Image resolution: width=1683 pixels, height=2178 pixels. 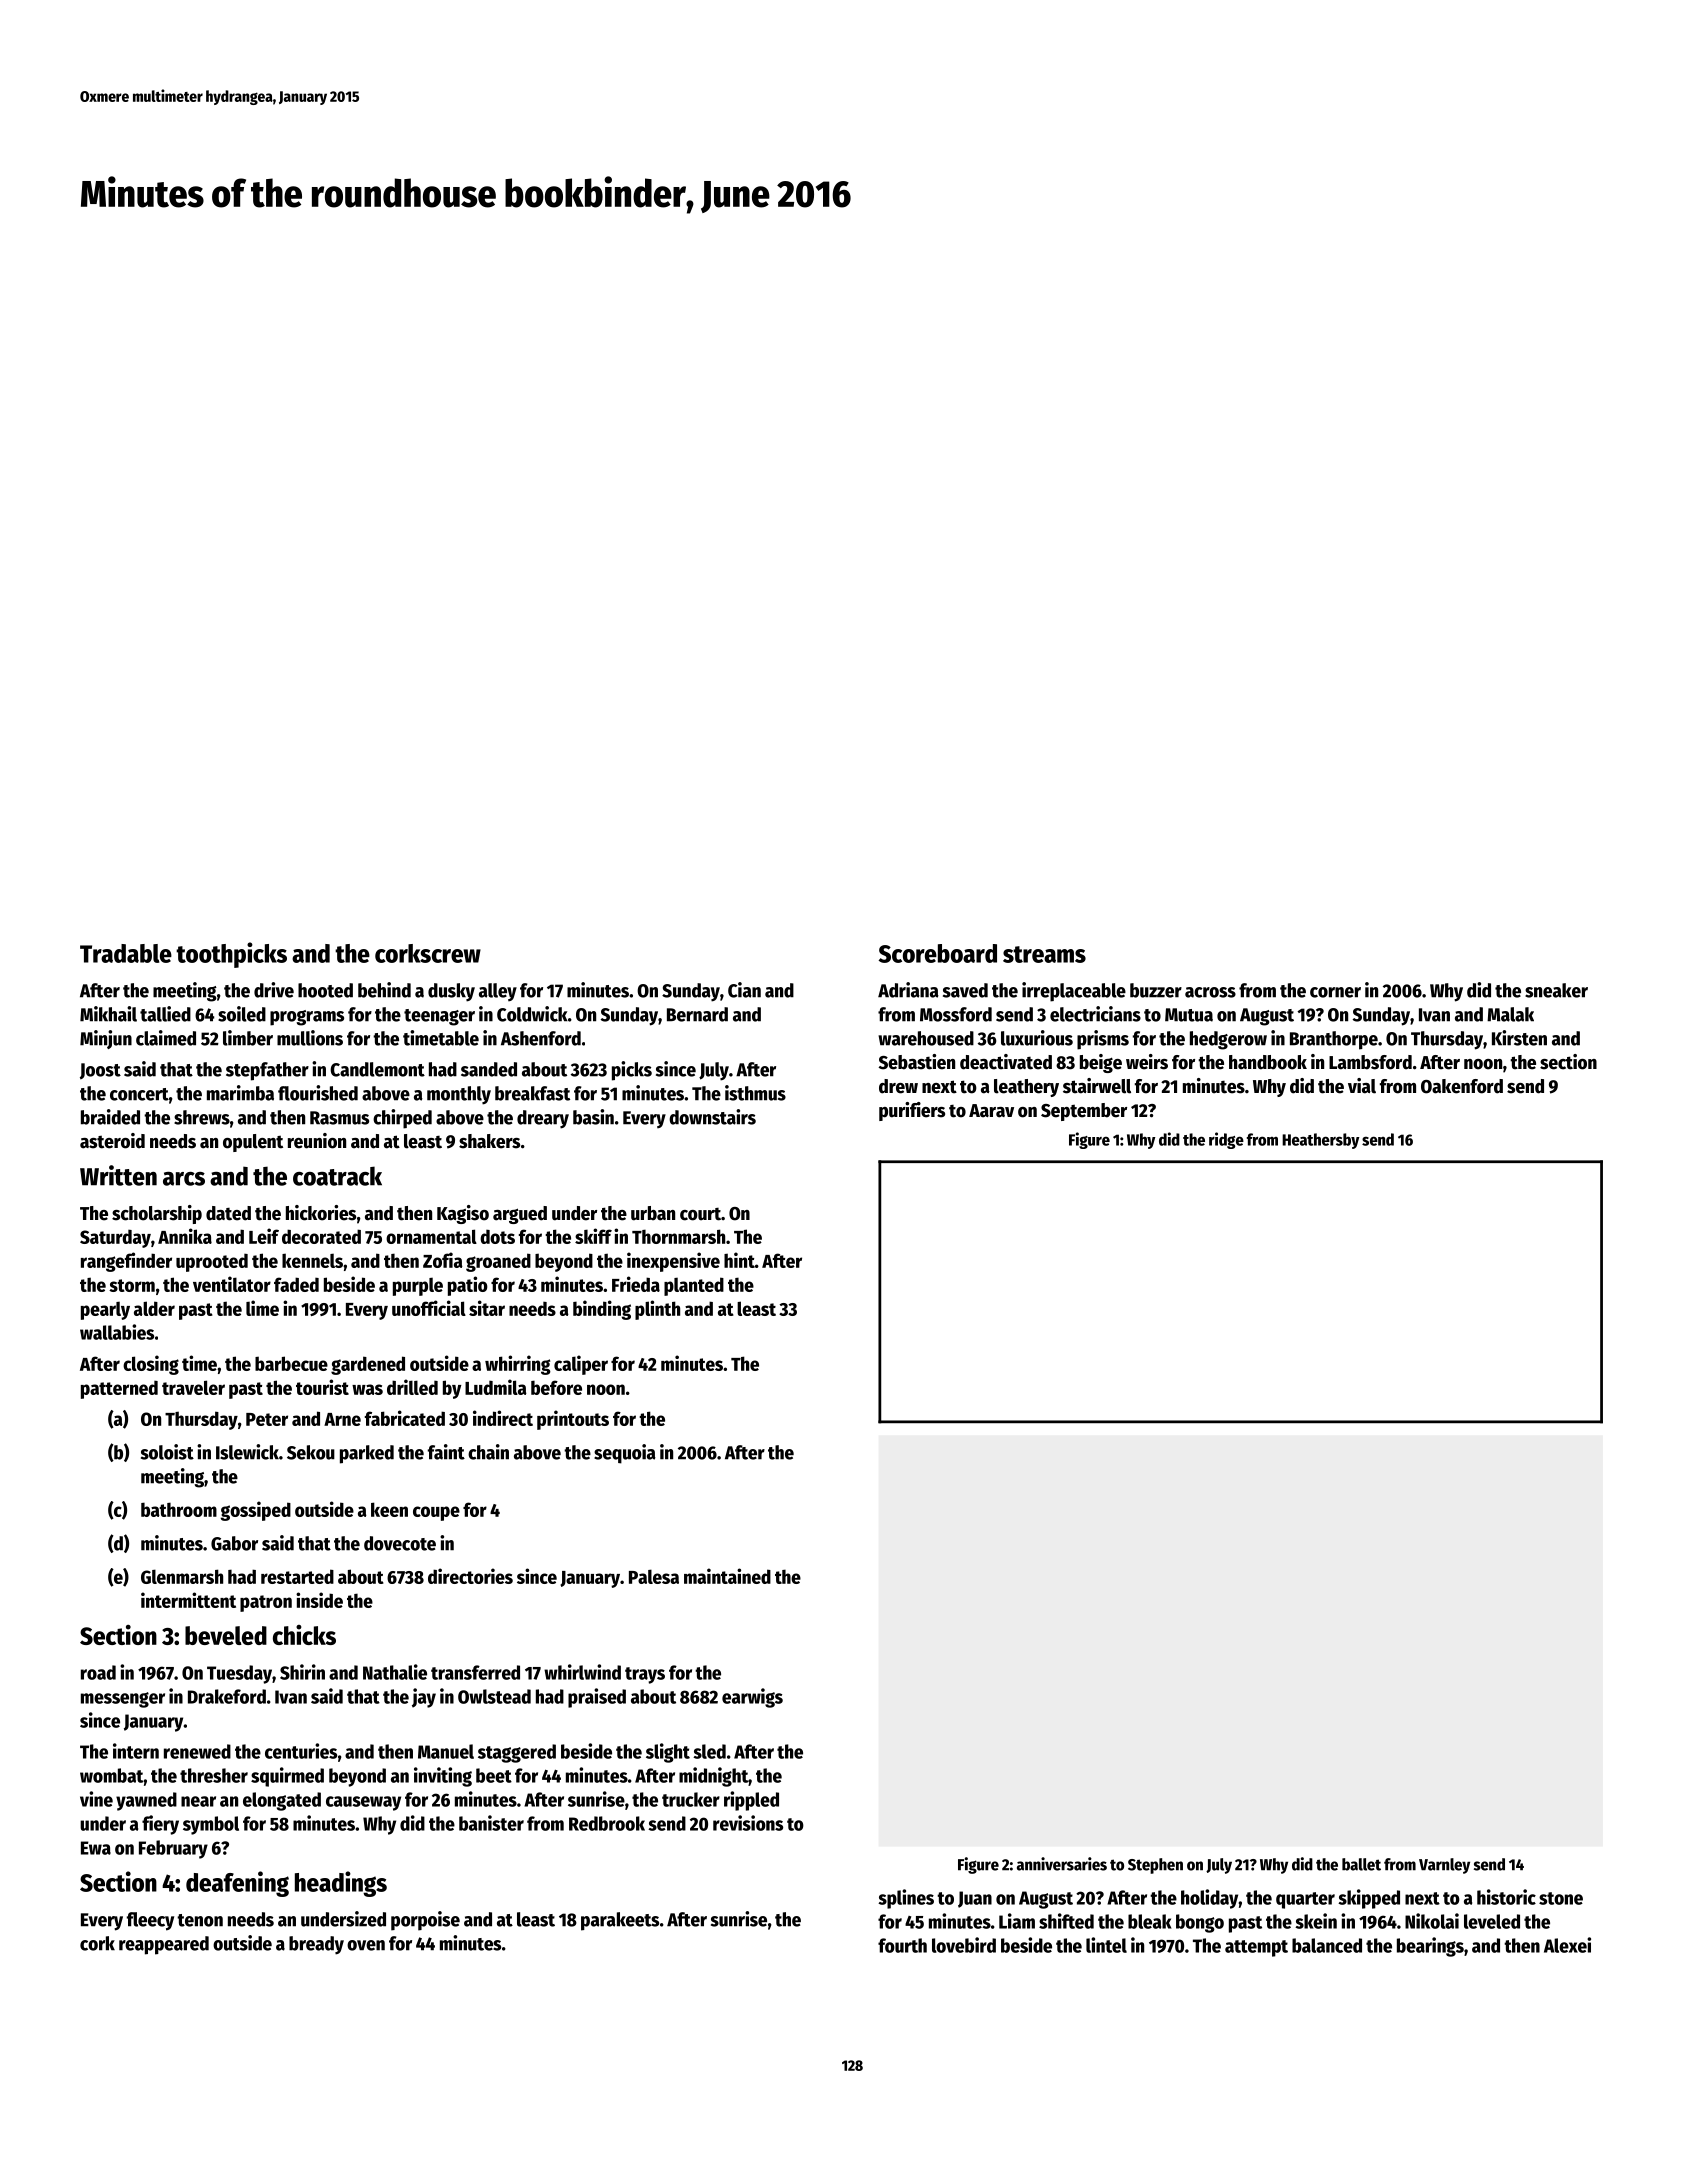 What do you see at coordinates (1335, 992) in the screenshot?
I see `corner` at bounding box center [1335, 992].
